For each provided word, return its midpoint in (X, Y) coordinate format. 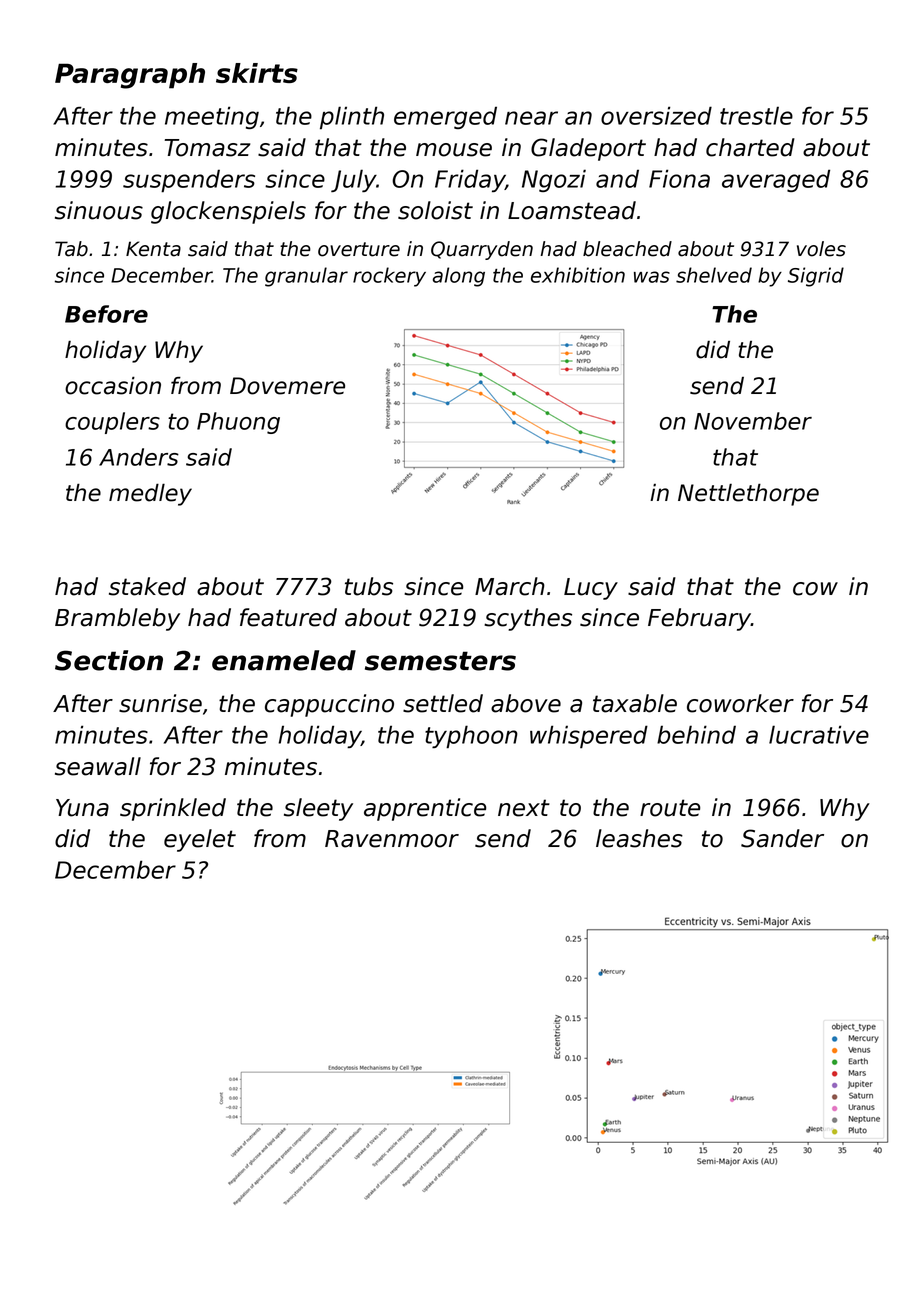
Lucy (591, 589)
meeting (212, 117)
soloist (435, 210)
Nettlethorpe (748, 494)
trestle (756, 115)
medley (150, 494)
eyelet (200, 840)
